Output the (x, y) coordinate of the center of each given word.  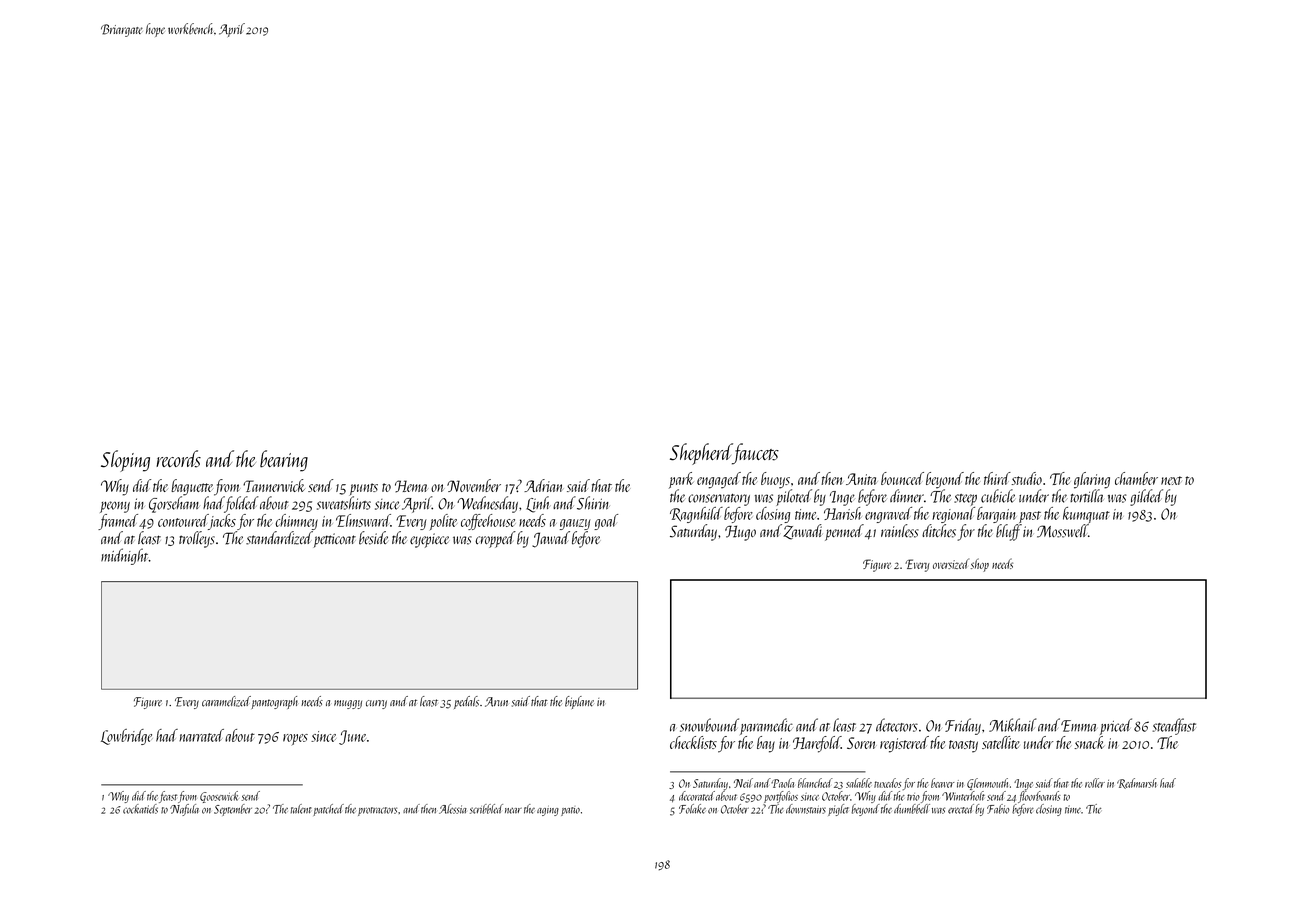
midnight (125, 556)
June (352, 737)
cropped (495, 539)
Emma (1078, 726)
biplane (579, 702)
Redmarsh (1137, 783)
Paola (782, 783)
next (1171, 480)
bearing (284, 461)
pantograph (274, 702)
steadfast (1174, 726)
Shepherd (701, 454)
